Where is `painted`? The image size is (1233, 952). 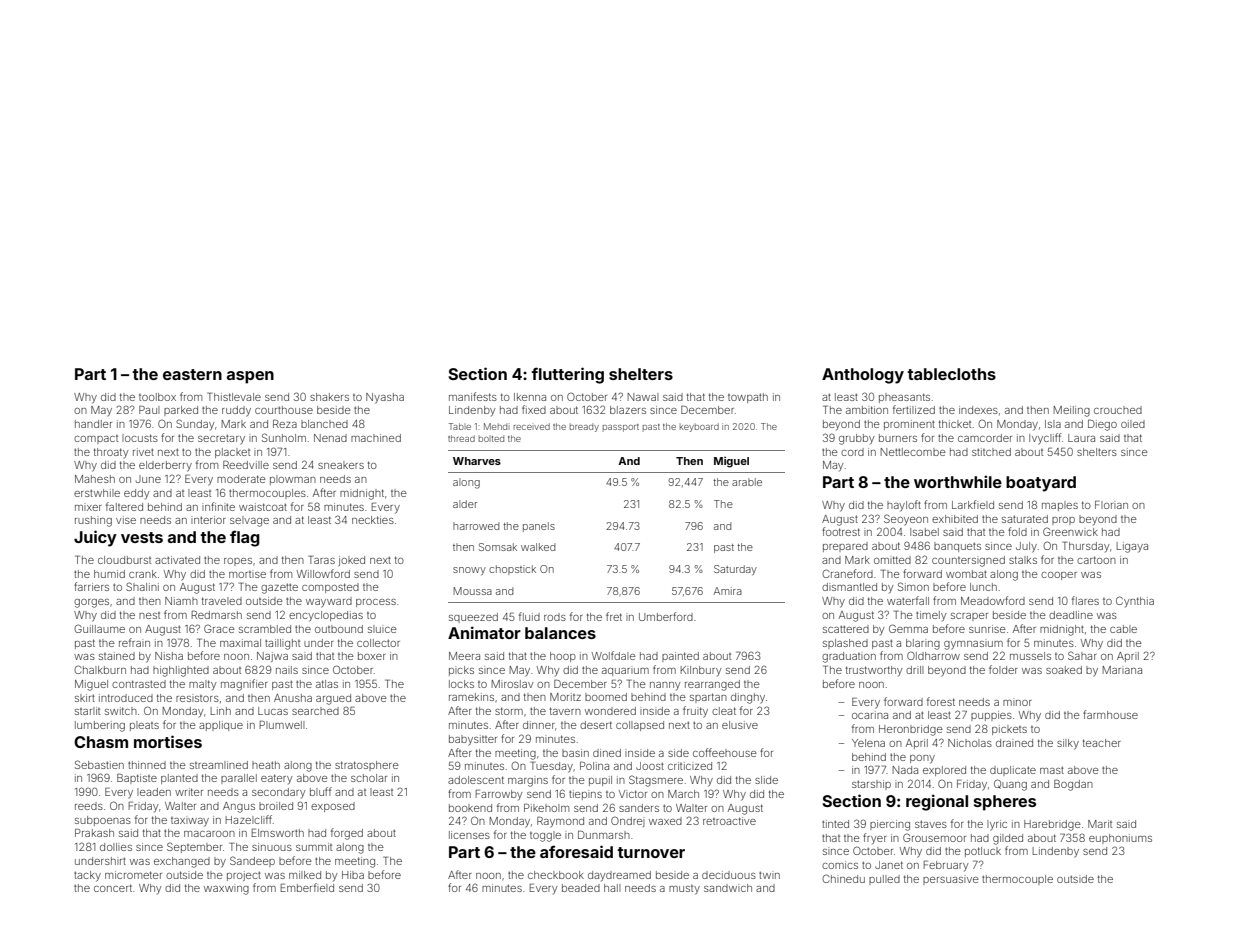 painted is located at coordinates (680, 657).
